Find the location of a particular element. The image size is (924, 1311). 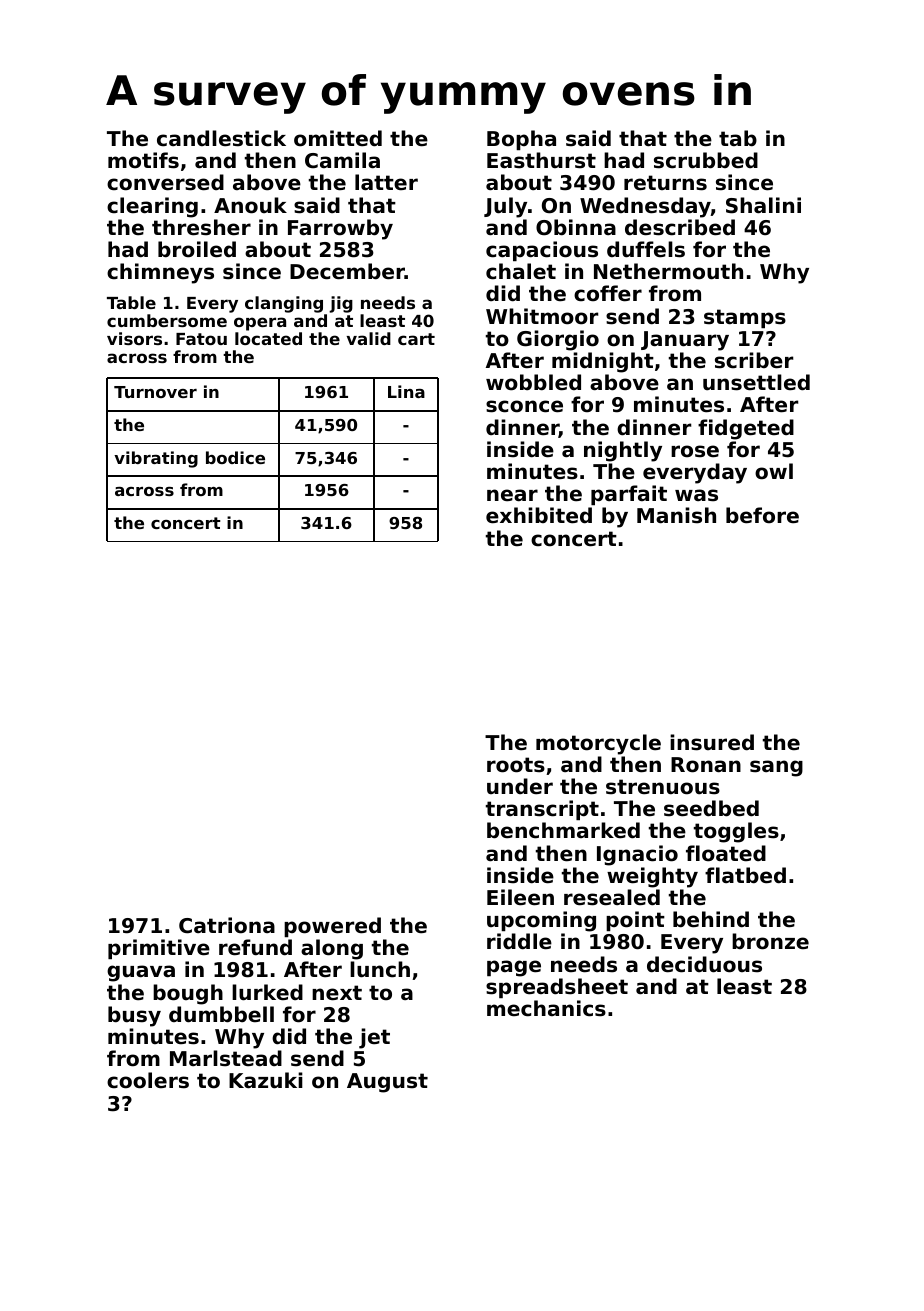

Wednesday is located at coordinates (645, 207).
